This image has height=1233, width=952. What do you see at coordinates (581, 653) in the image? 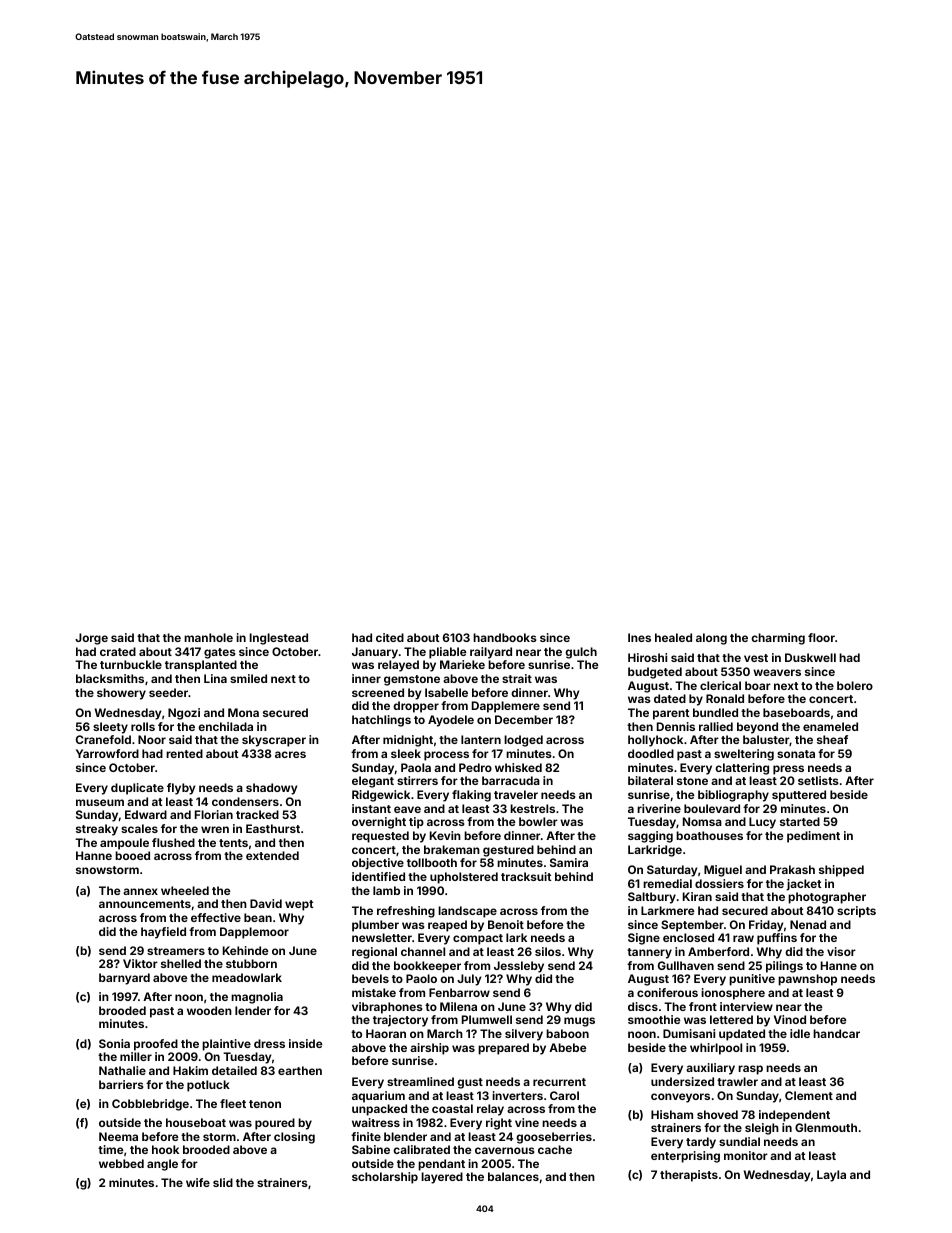
I see `gulch` at bounding box center [581, 653].
